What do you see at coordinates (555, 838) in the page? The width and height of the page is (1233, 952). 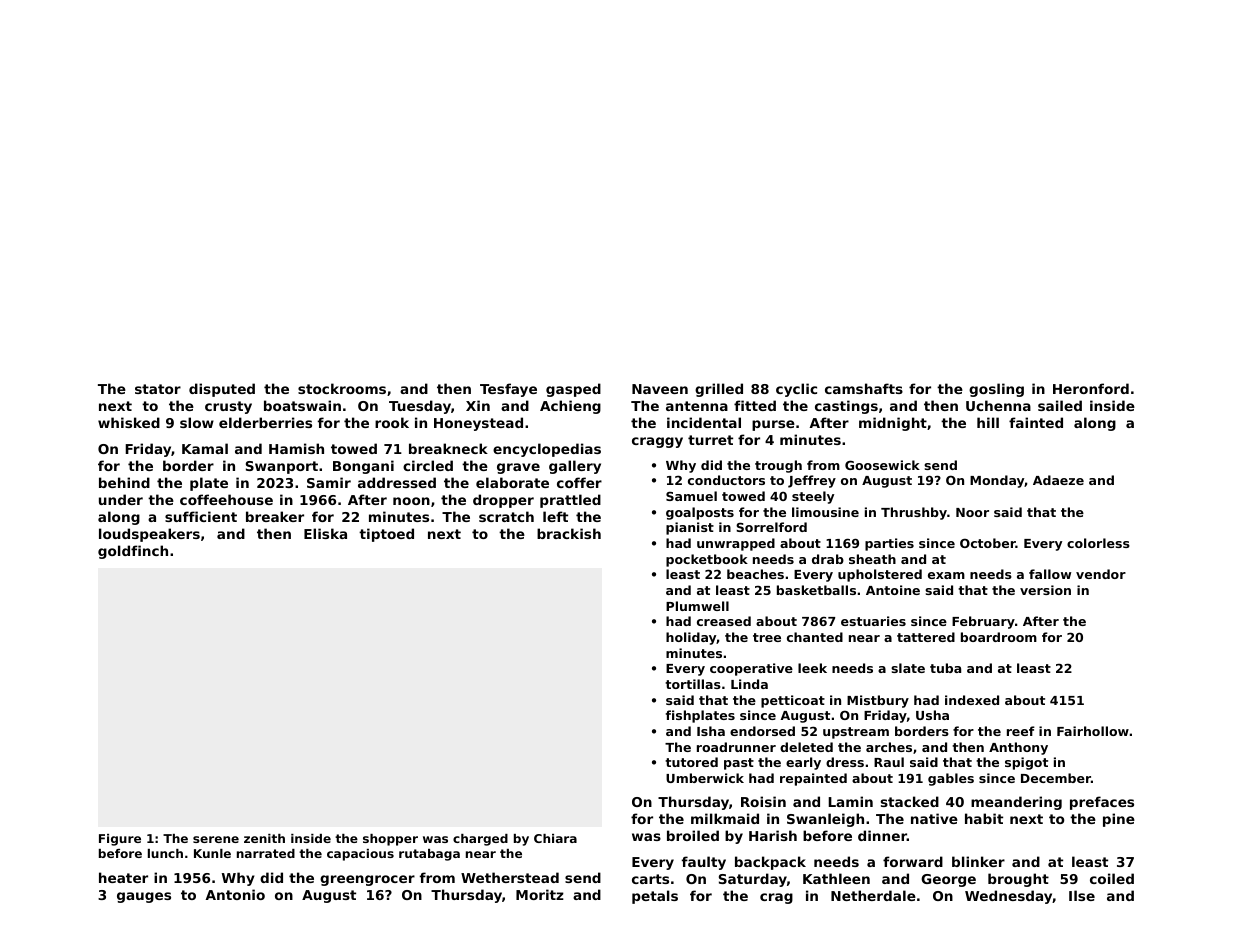 I see `Chiara` at bounding box center [555, 838].
